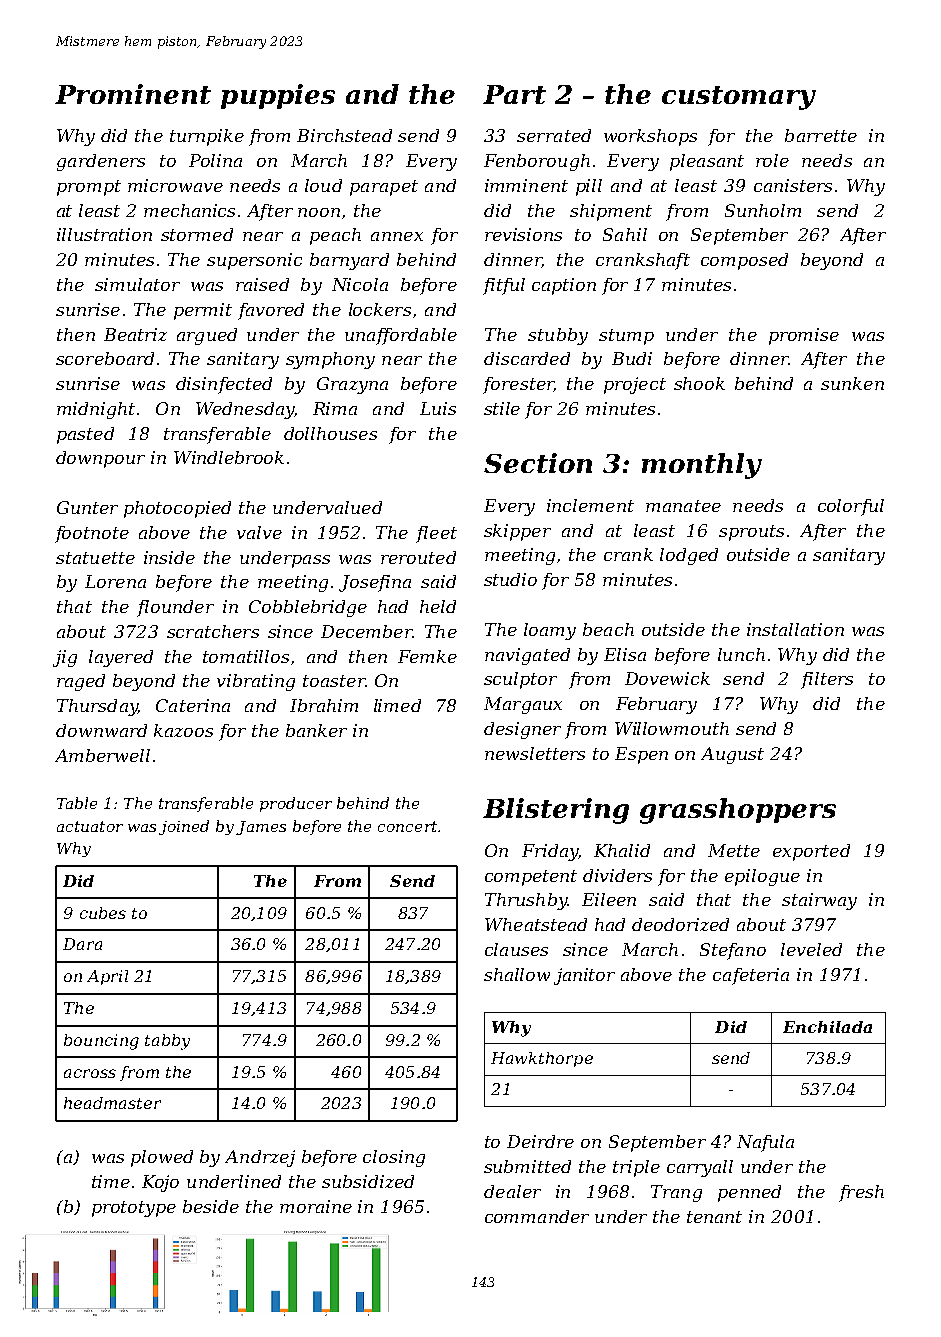 This document has width=941, height=1337. I want to click on navigated, so click(527, 656).
